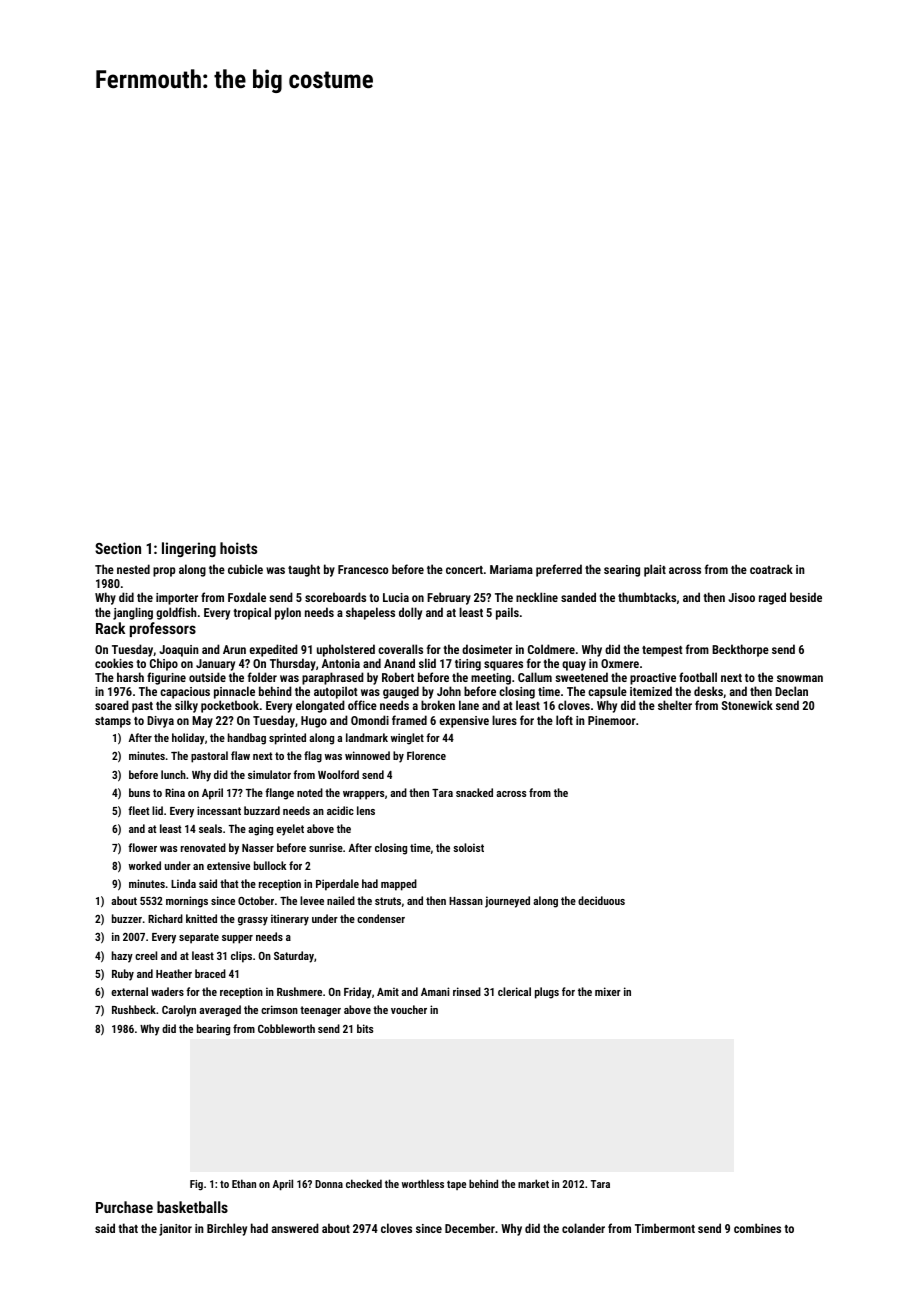  What do you see at coordinates (320, 706) in the screenshot?
I see `elongated` at bounding box center [320, 706].
